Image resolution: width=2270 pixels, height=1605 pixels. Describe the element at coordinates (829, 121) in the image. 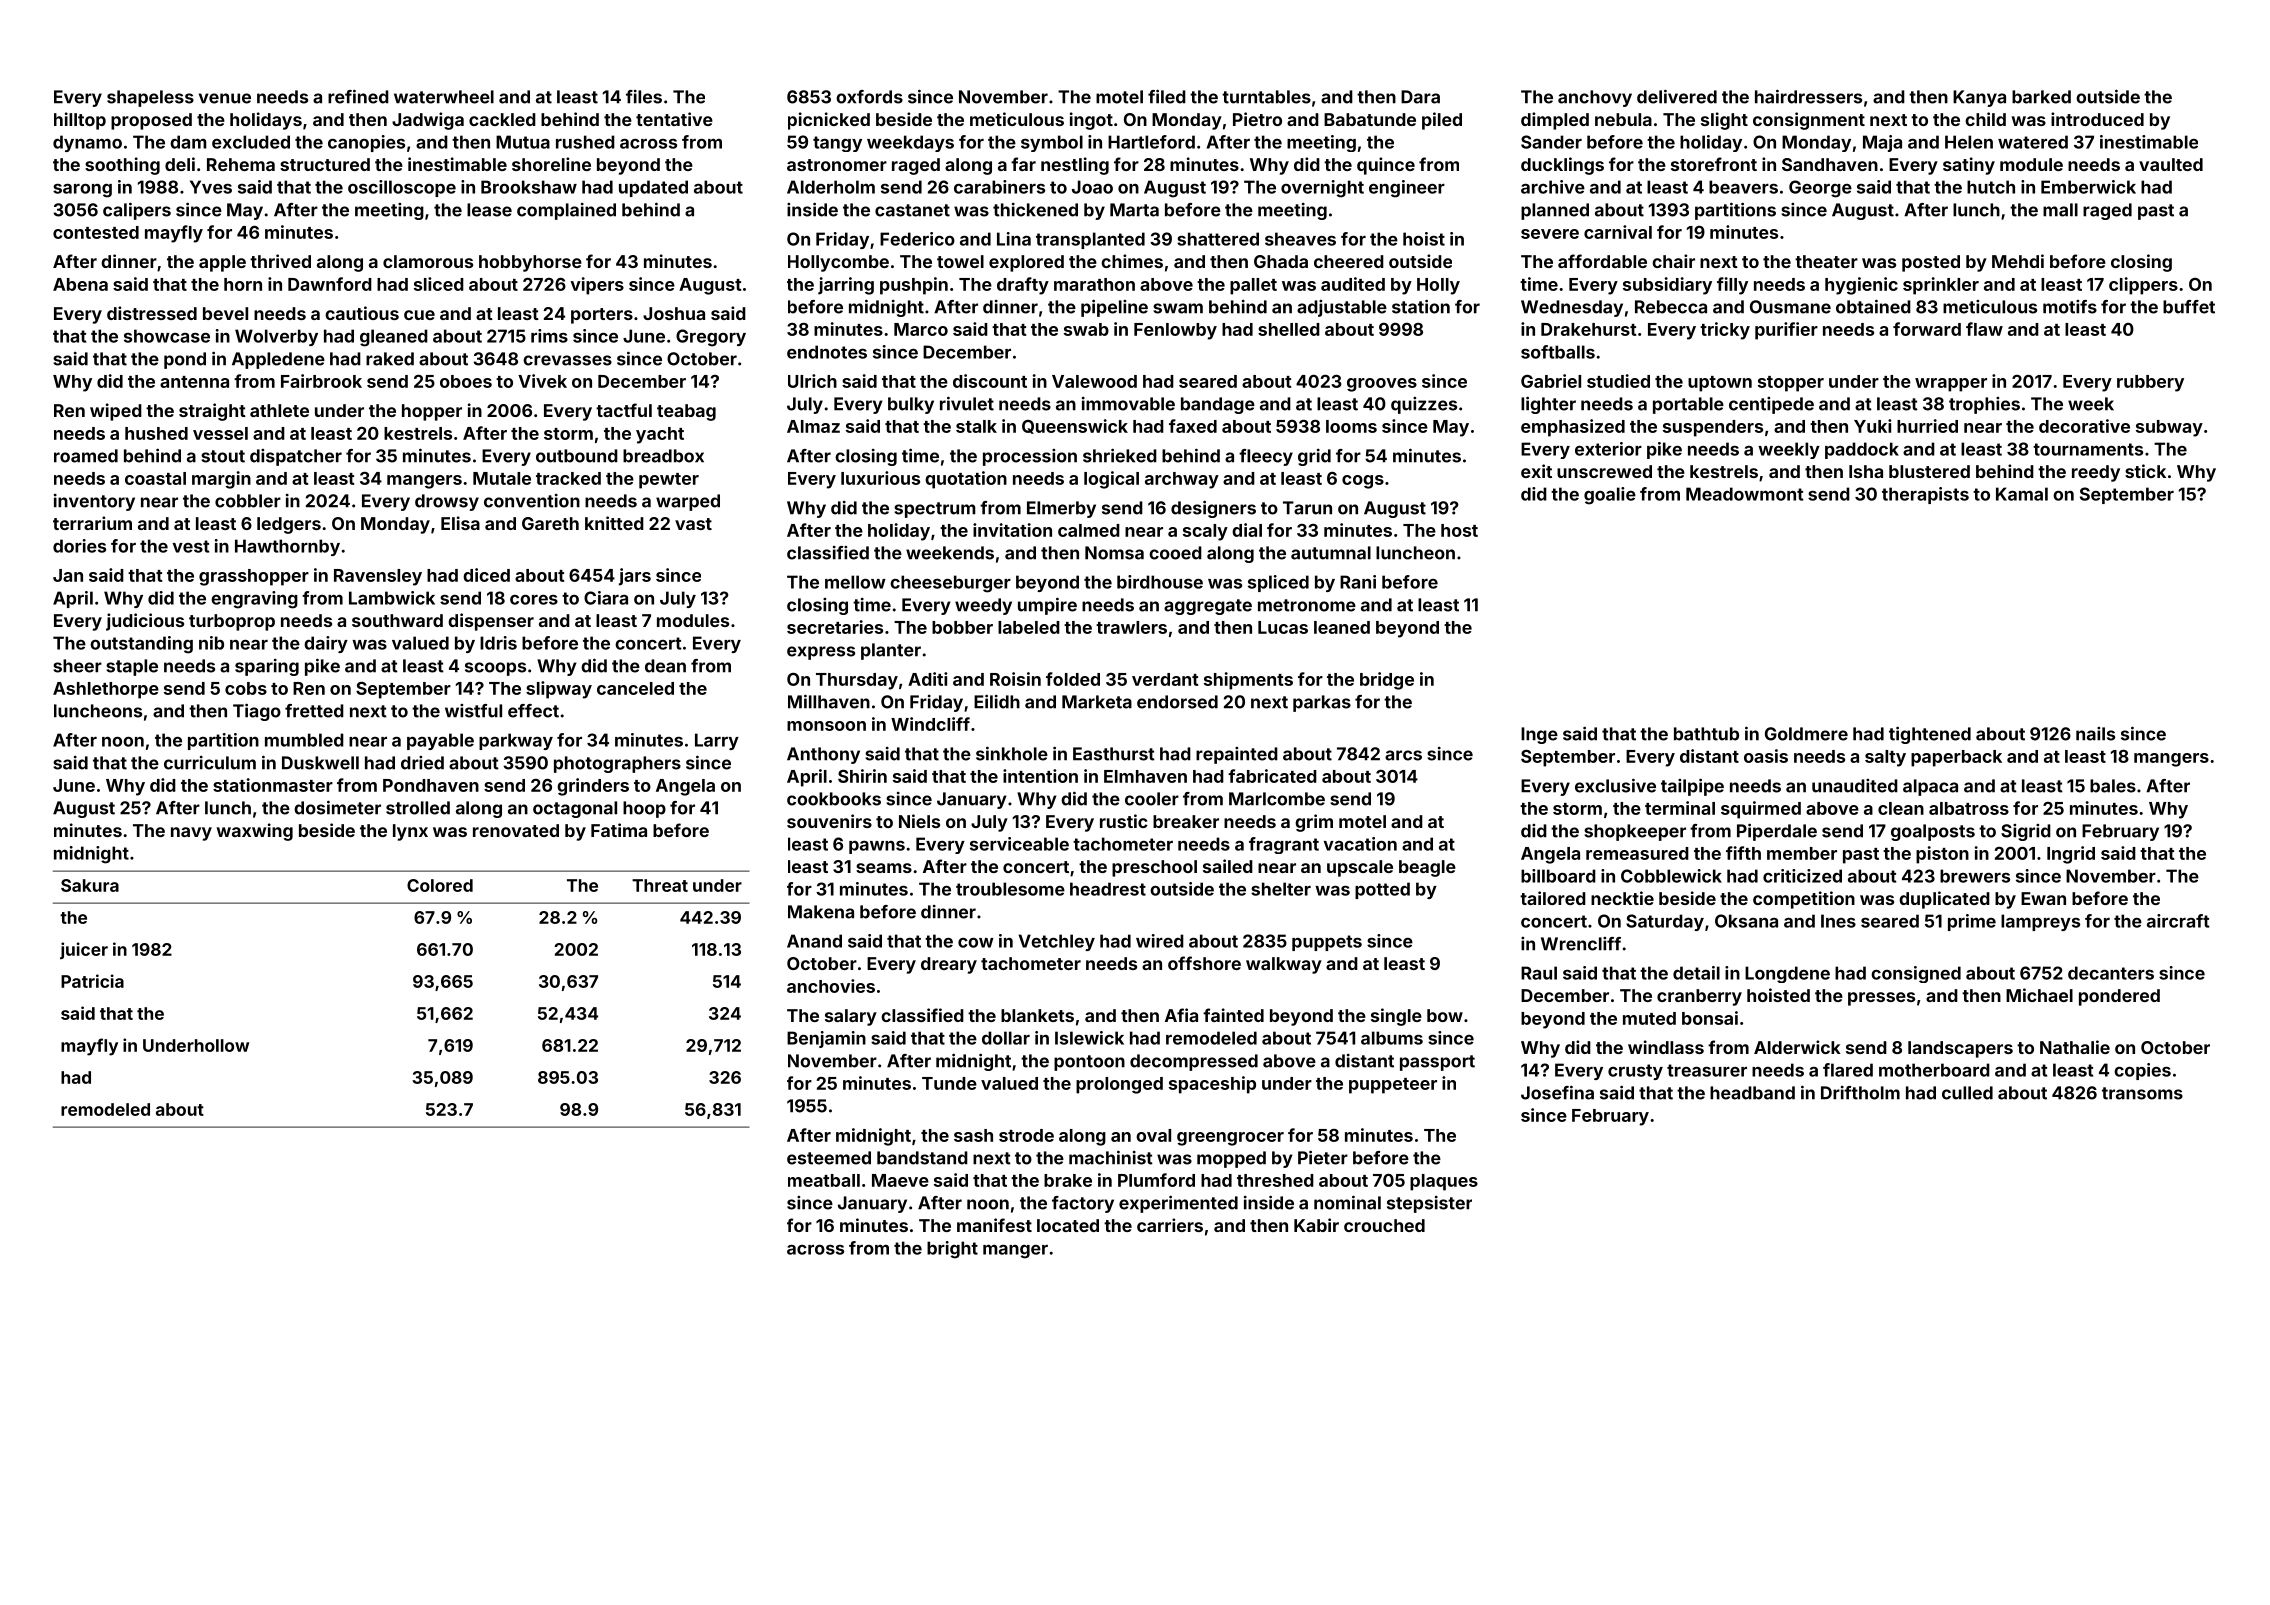

I see `picnicked` at that location.
